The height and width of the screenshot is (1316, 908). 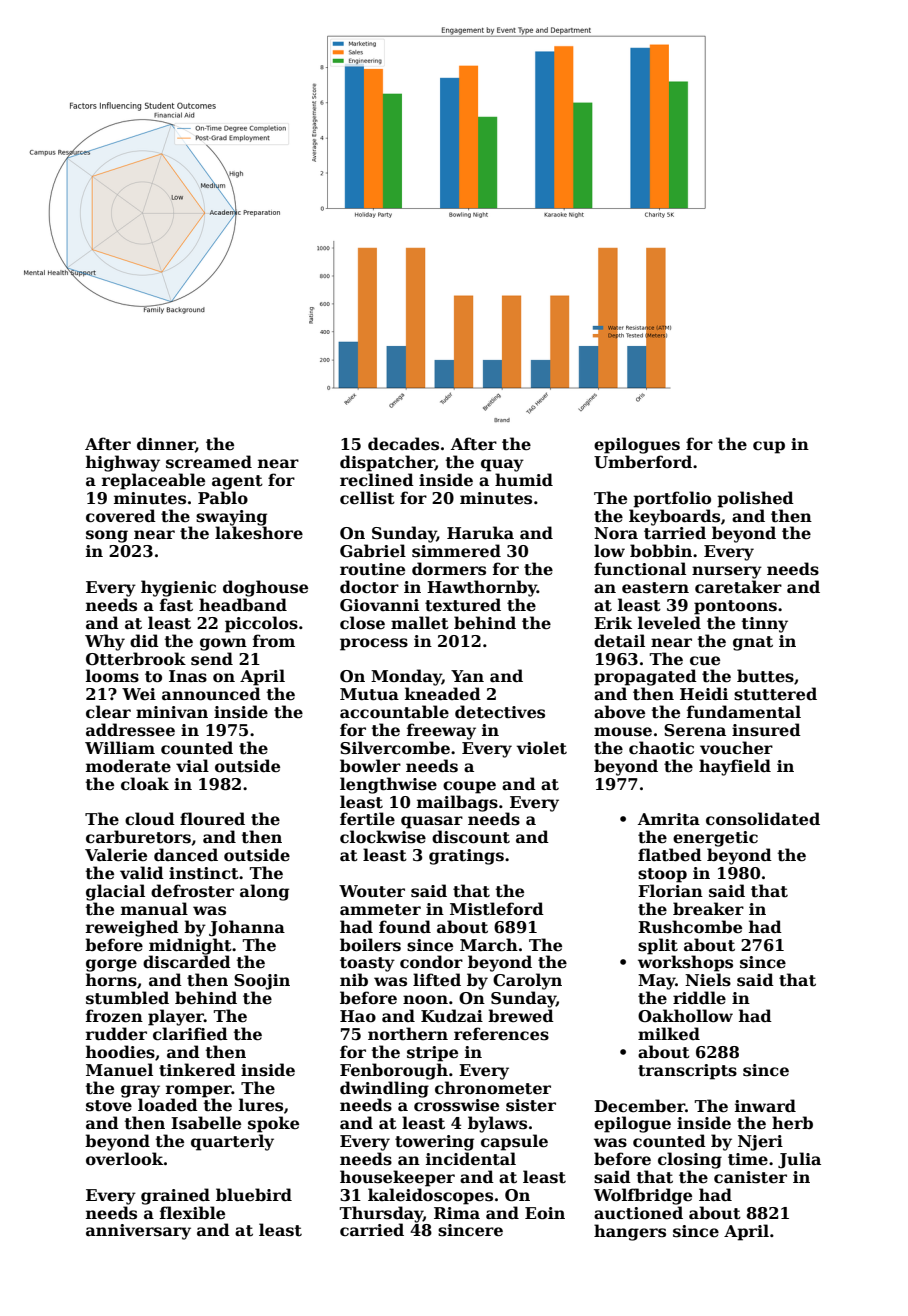 What do you see at coordinates (175, 1196) in the screenshot?
I see `grained` at bounding box center [175, 1196].
